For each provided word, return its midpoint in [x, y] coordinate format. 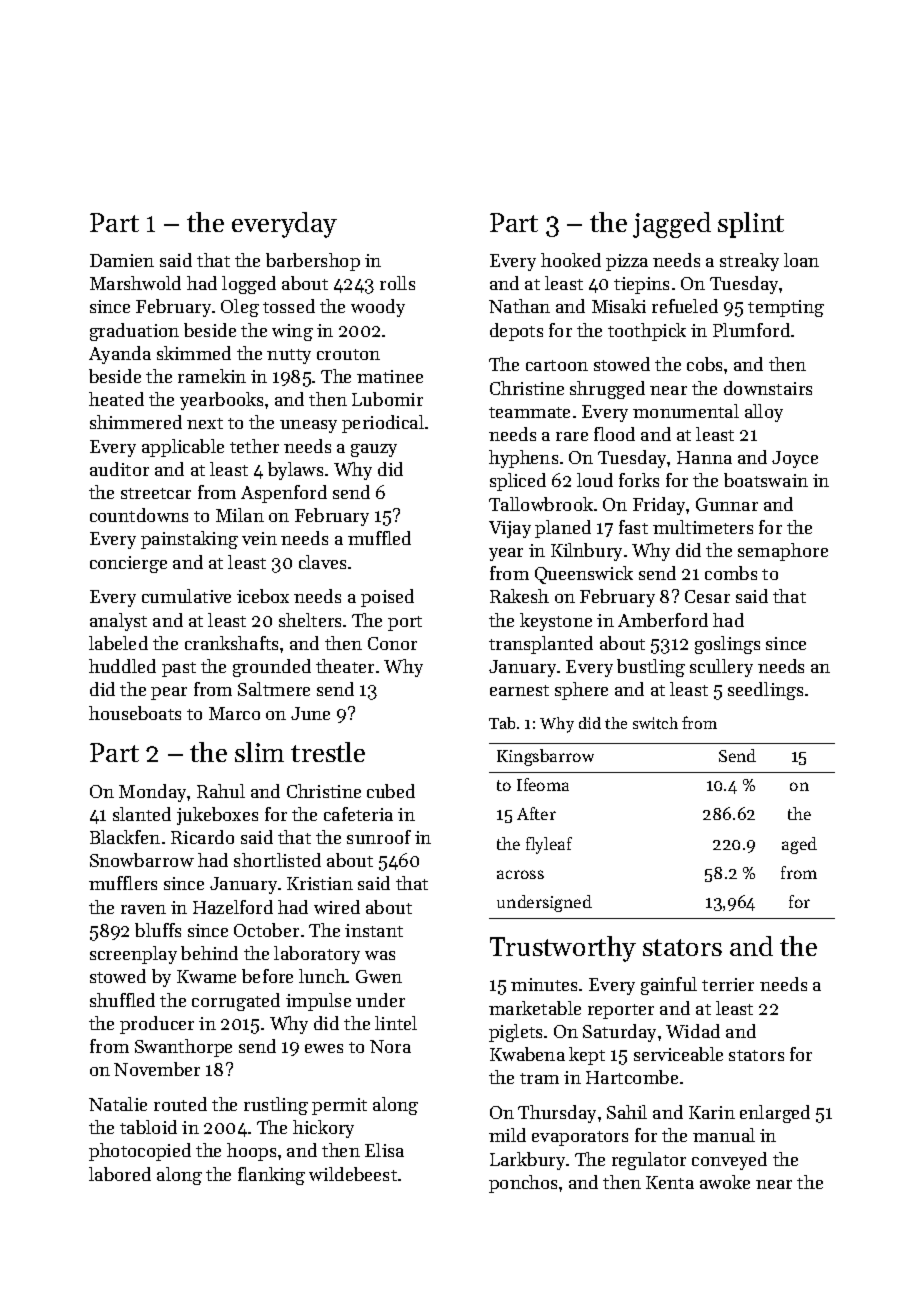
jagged [672, 225]
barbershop [313, 262]
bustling [651, 668]
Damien [122, 260]
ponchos [523, 1184]
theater [345, 666]
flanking [271, 1176]
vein [259, 538]
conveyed [729, 1161]
